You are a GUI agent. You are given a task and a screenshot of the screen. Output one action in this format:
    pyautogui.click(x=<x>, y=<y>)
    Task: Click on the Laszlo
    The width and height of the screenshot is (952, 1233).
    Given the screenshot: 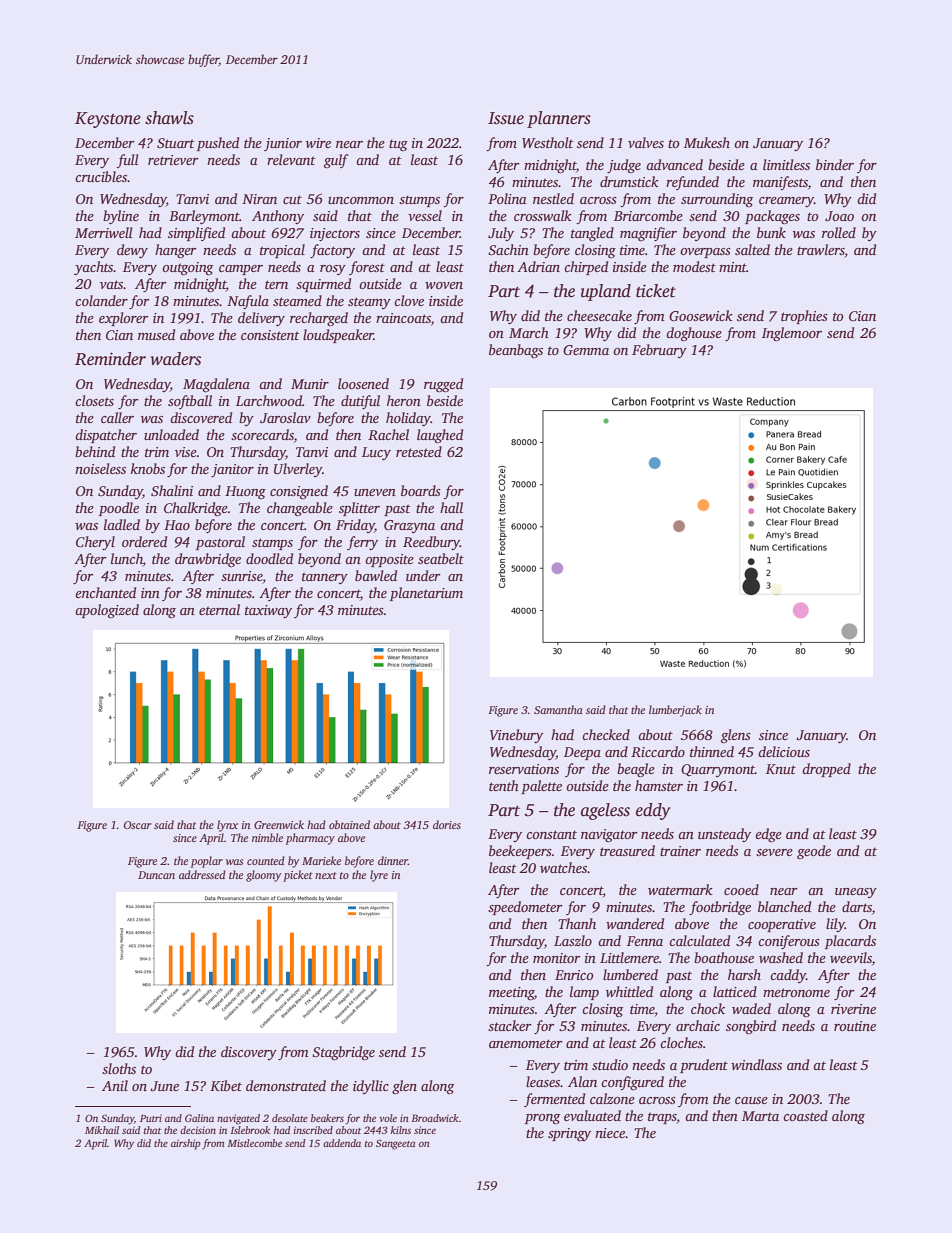 What is the action you would take?
    pyautogui.click(x=573, y=940)
